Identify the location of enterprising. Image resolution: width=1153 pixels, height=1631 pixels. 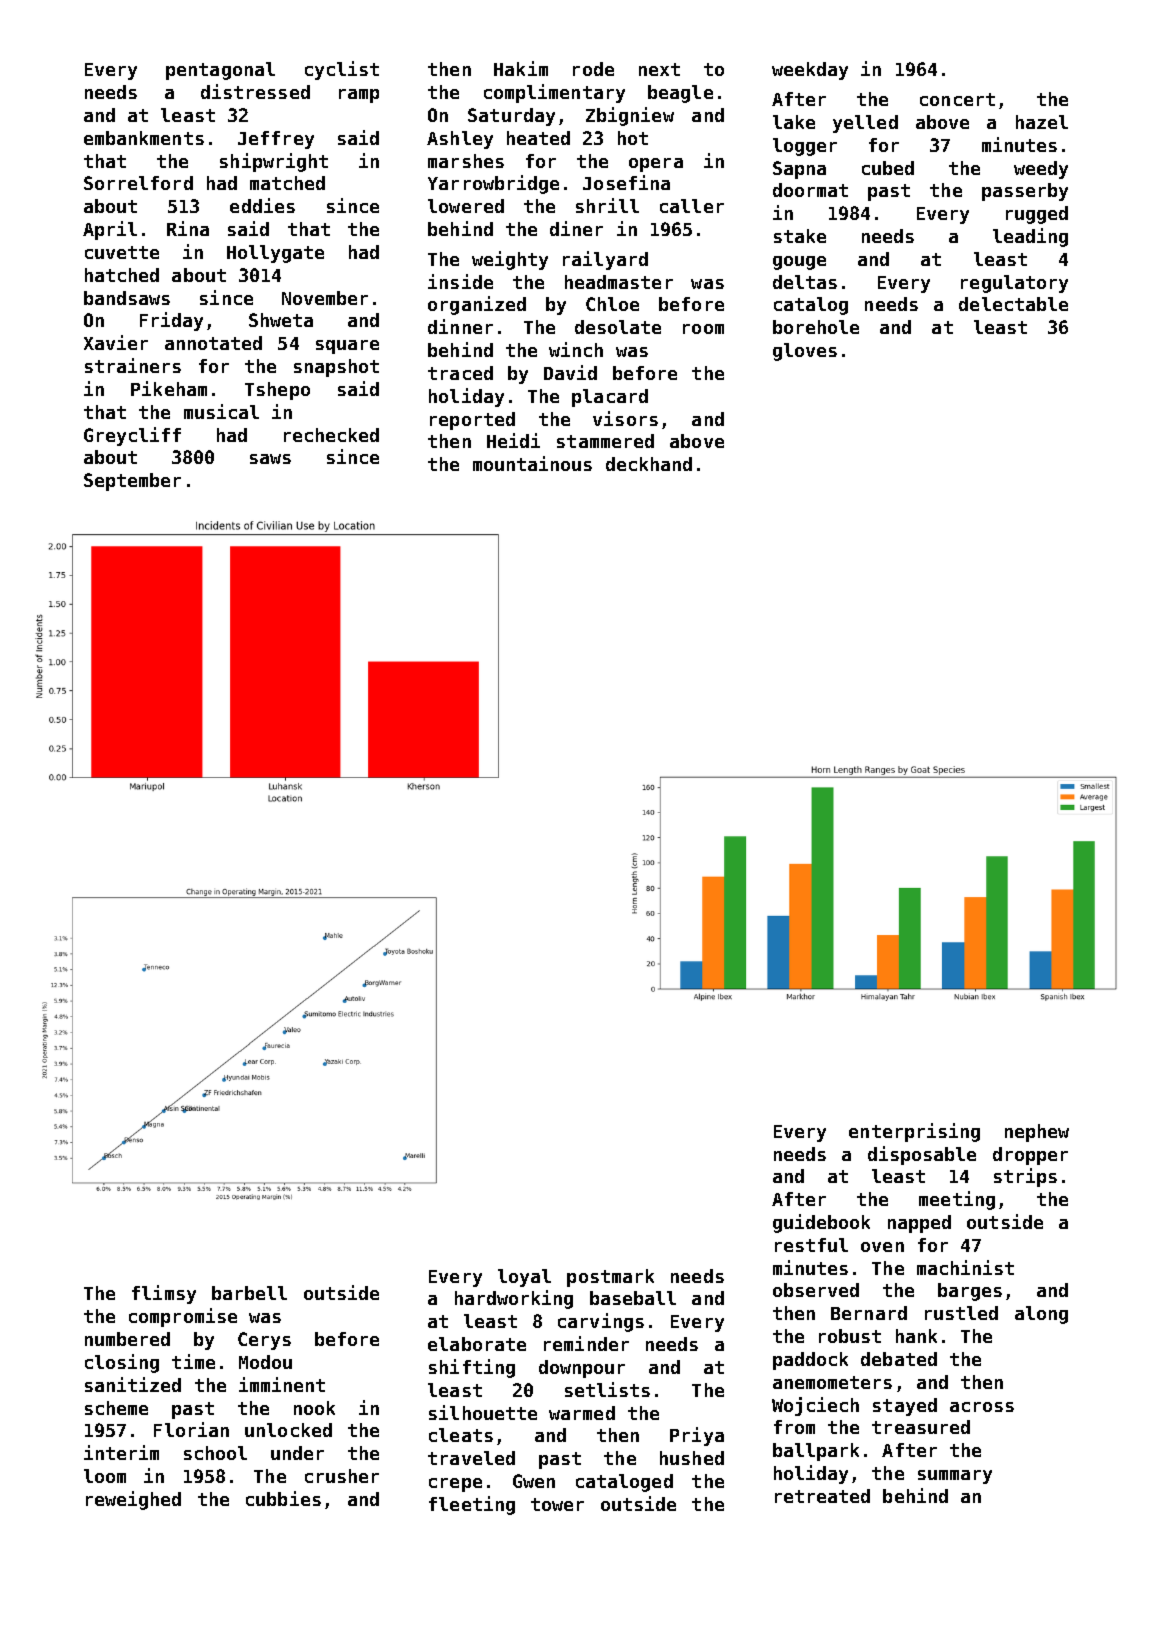
(914, 1132).
